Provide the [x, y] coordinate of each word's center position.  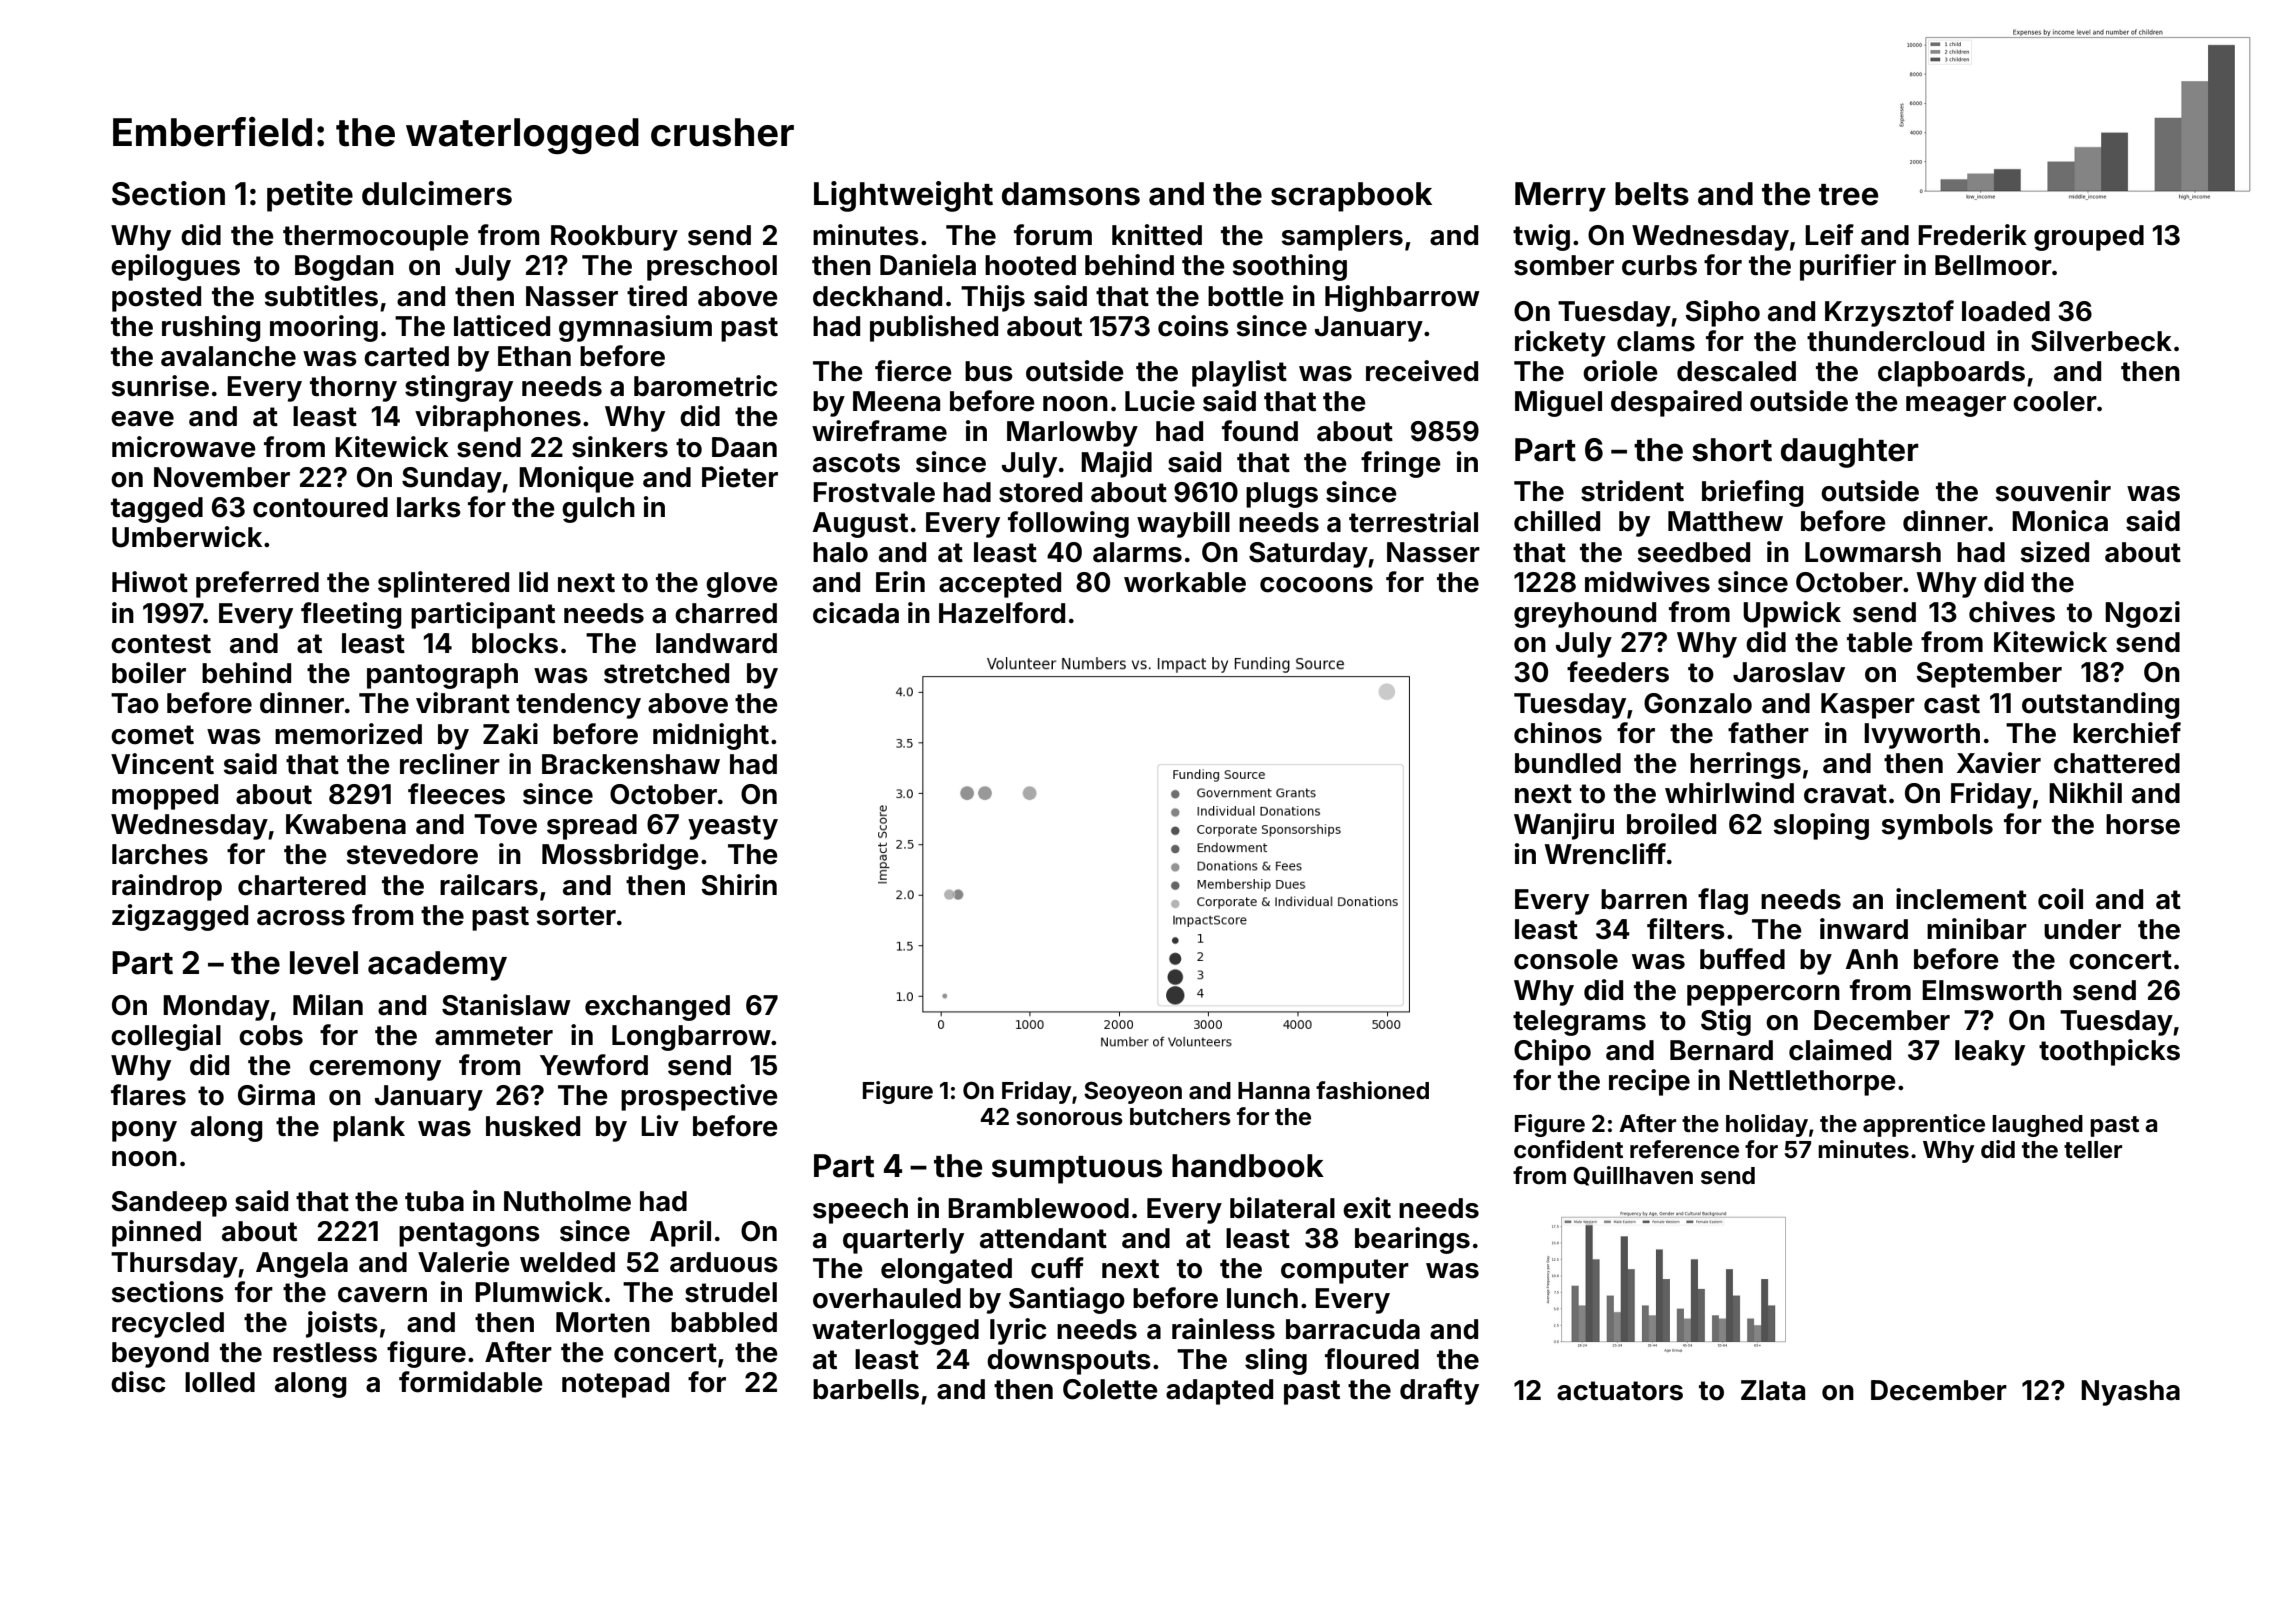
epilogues [175, 267]
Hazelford [1002, 613]
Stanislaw [506, 1005]
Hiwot [150, 582]
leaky [1990, 1053]
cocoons [1316, 585]
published [934, 328]
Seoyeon [1133, 1092]
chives [2012, 612]
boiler [149, 673]
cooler [2055, 401]
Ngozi [2142, 614]
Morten [603, 1322]
